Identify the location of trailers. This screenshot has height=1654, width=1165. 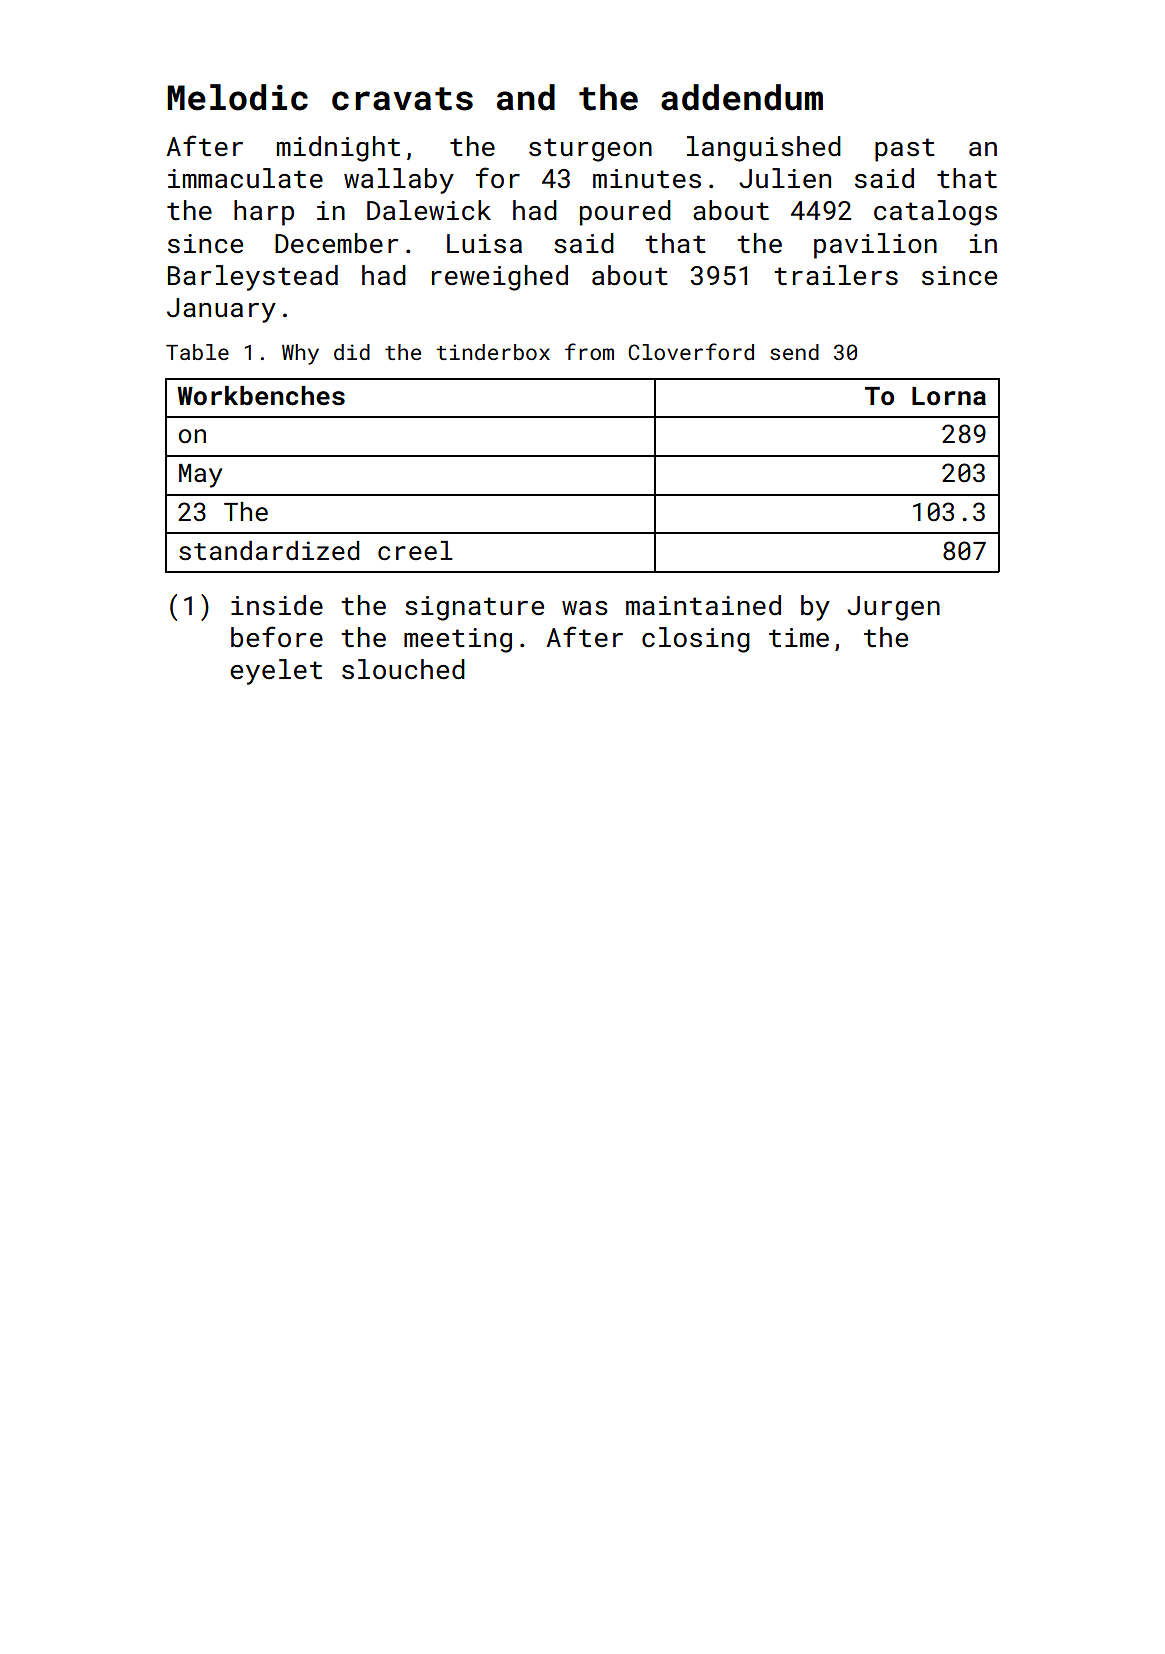
(836, 275).
